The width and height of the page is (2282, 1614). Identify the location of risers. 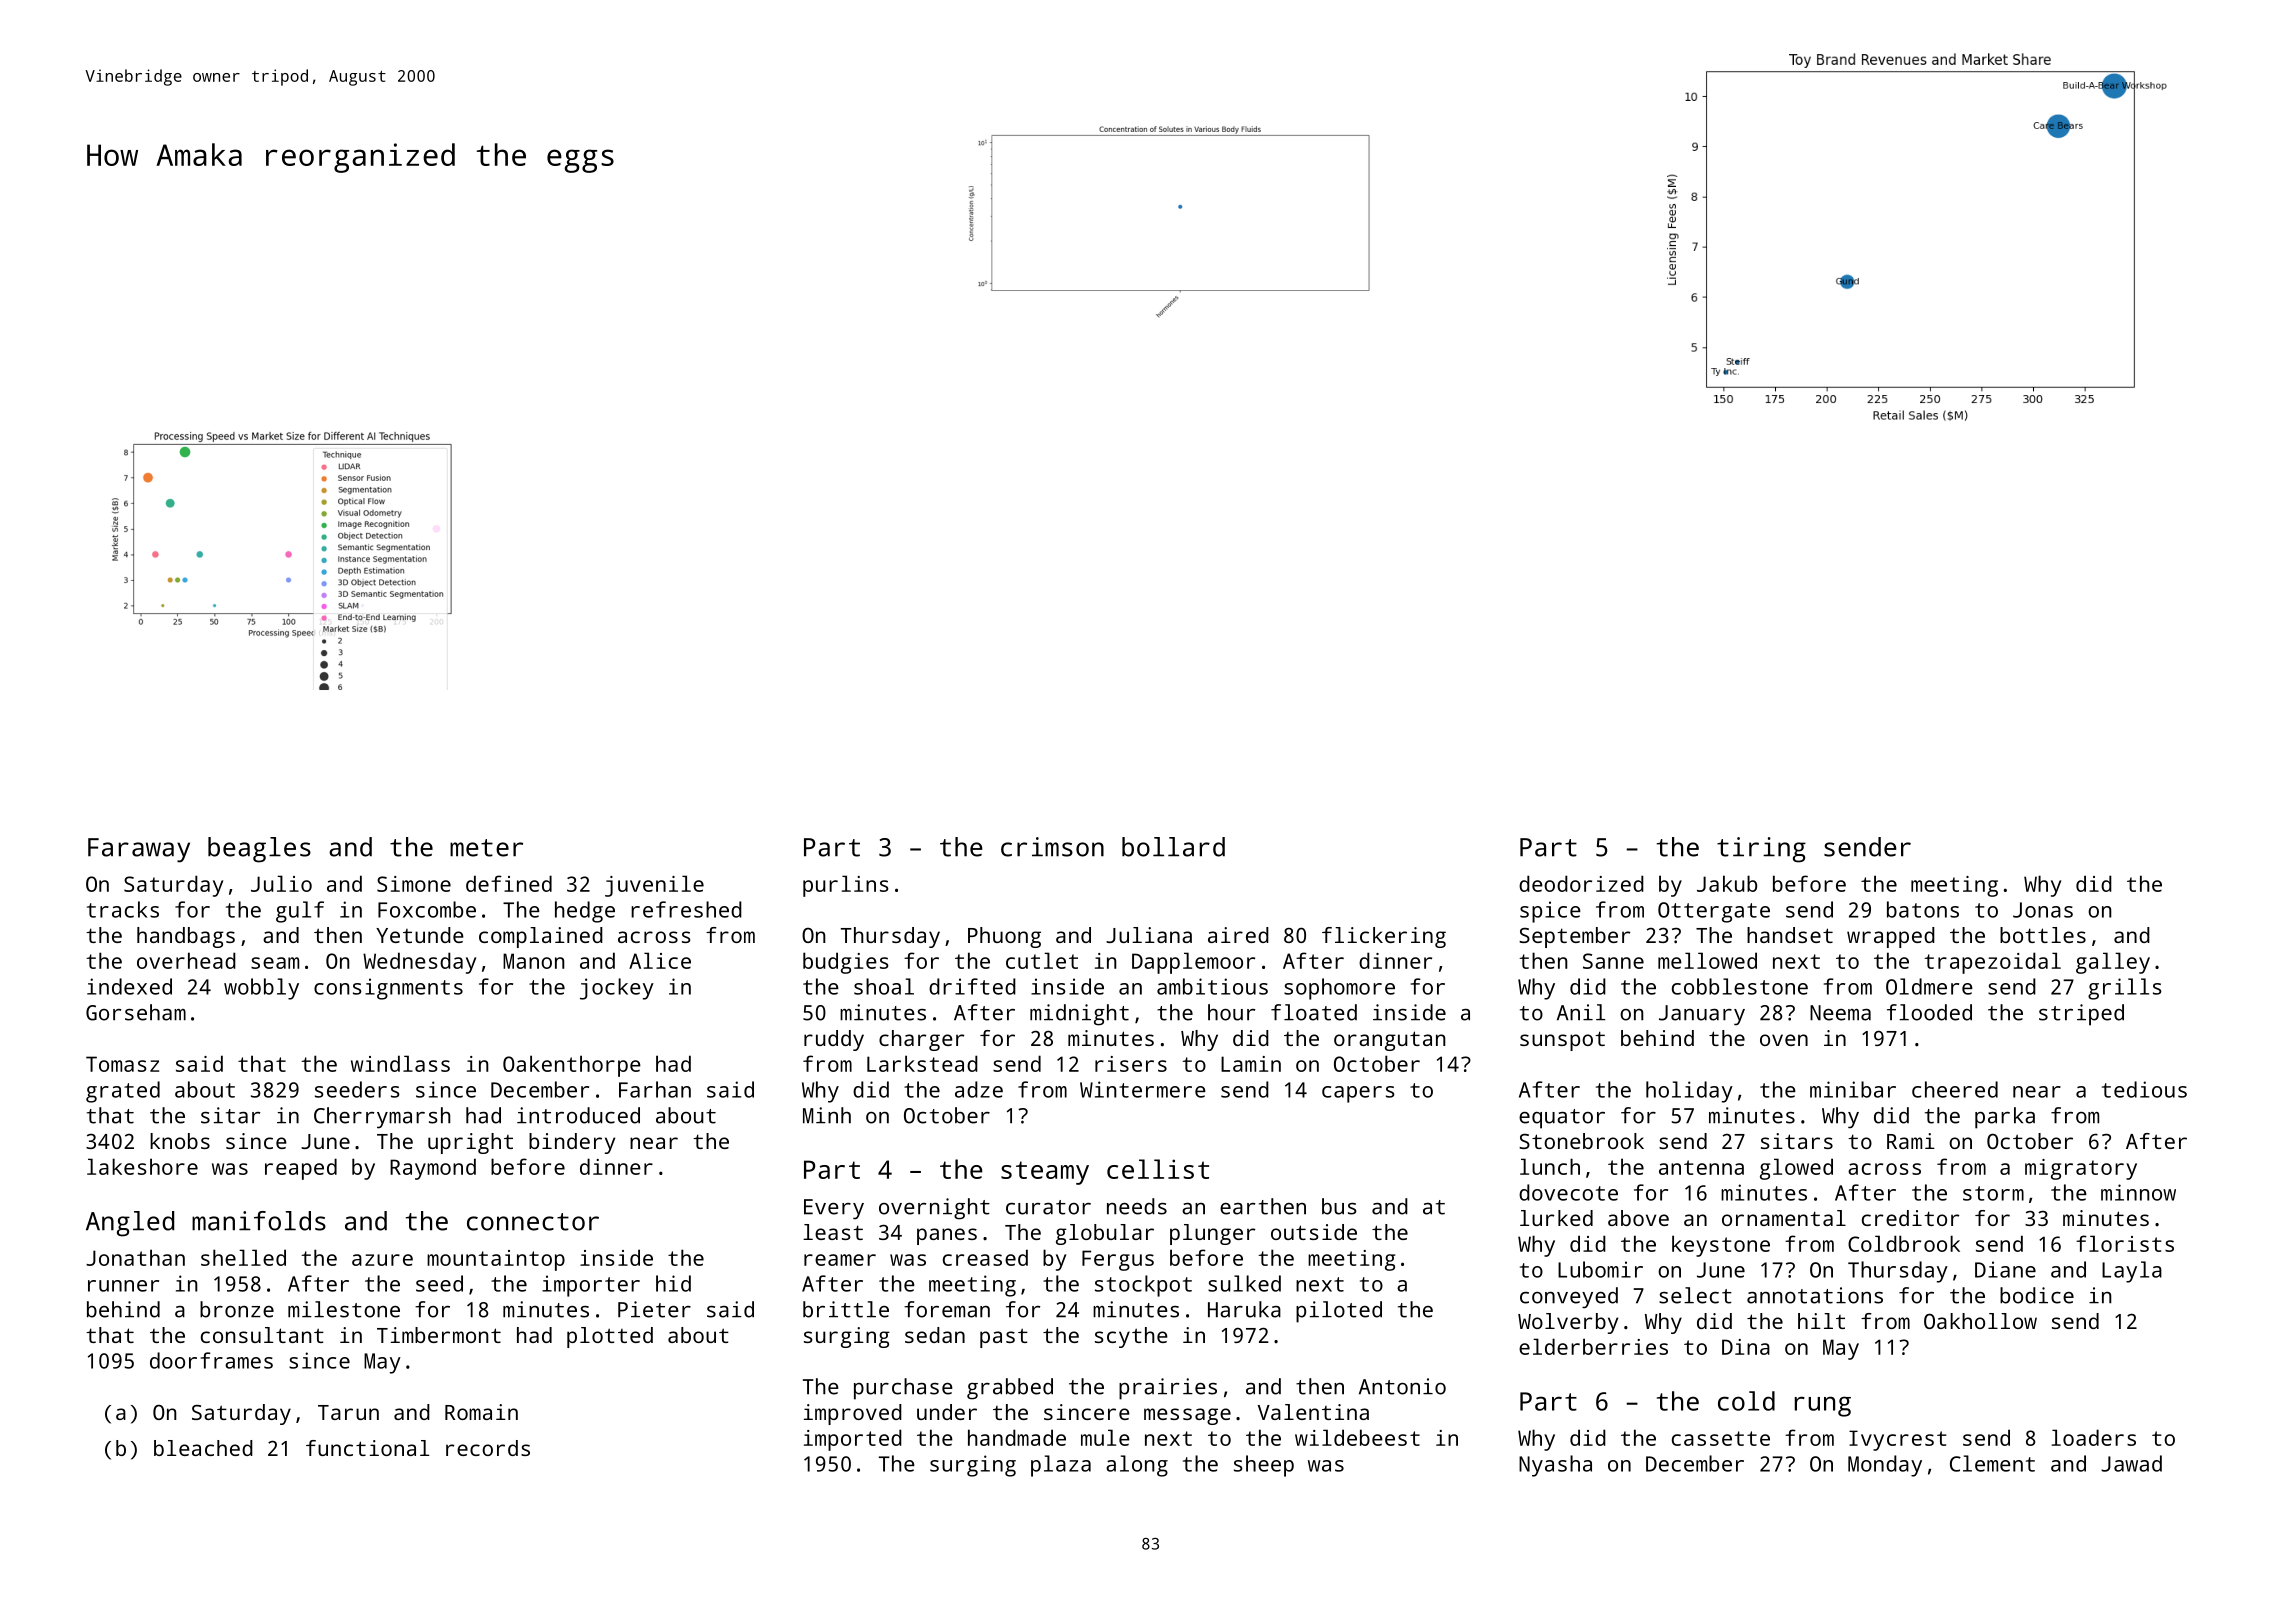
(1131, 1064).
